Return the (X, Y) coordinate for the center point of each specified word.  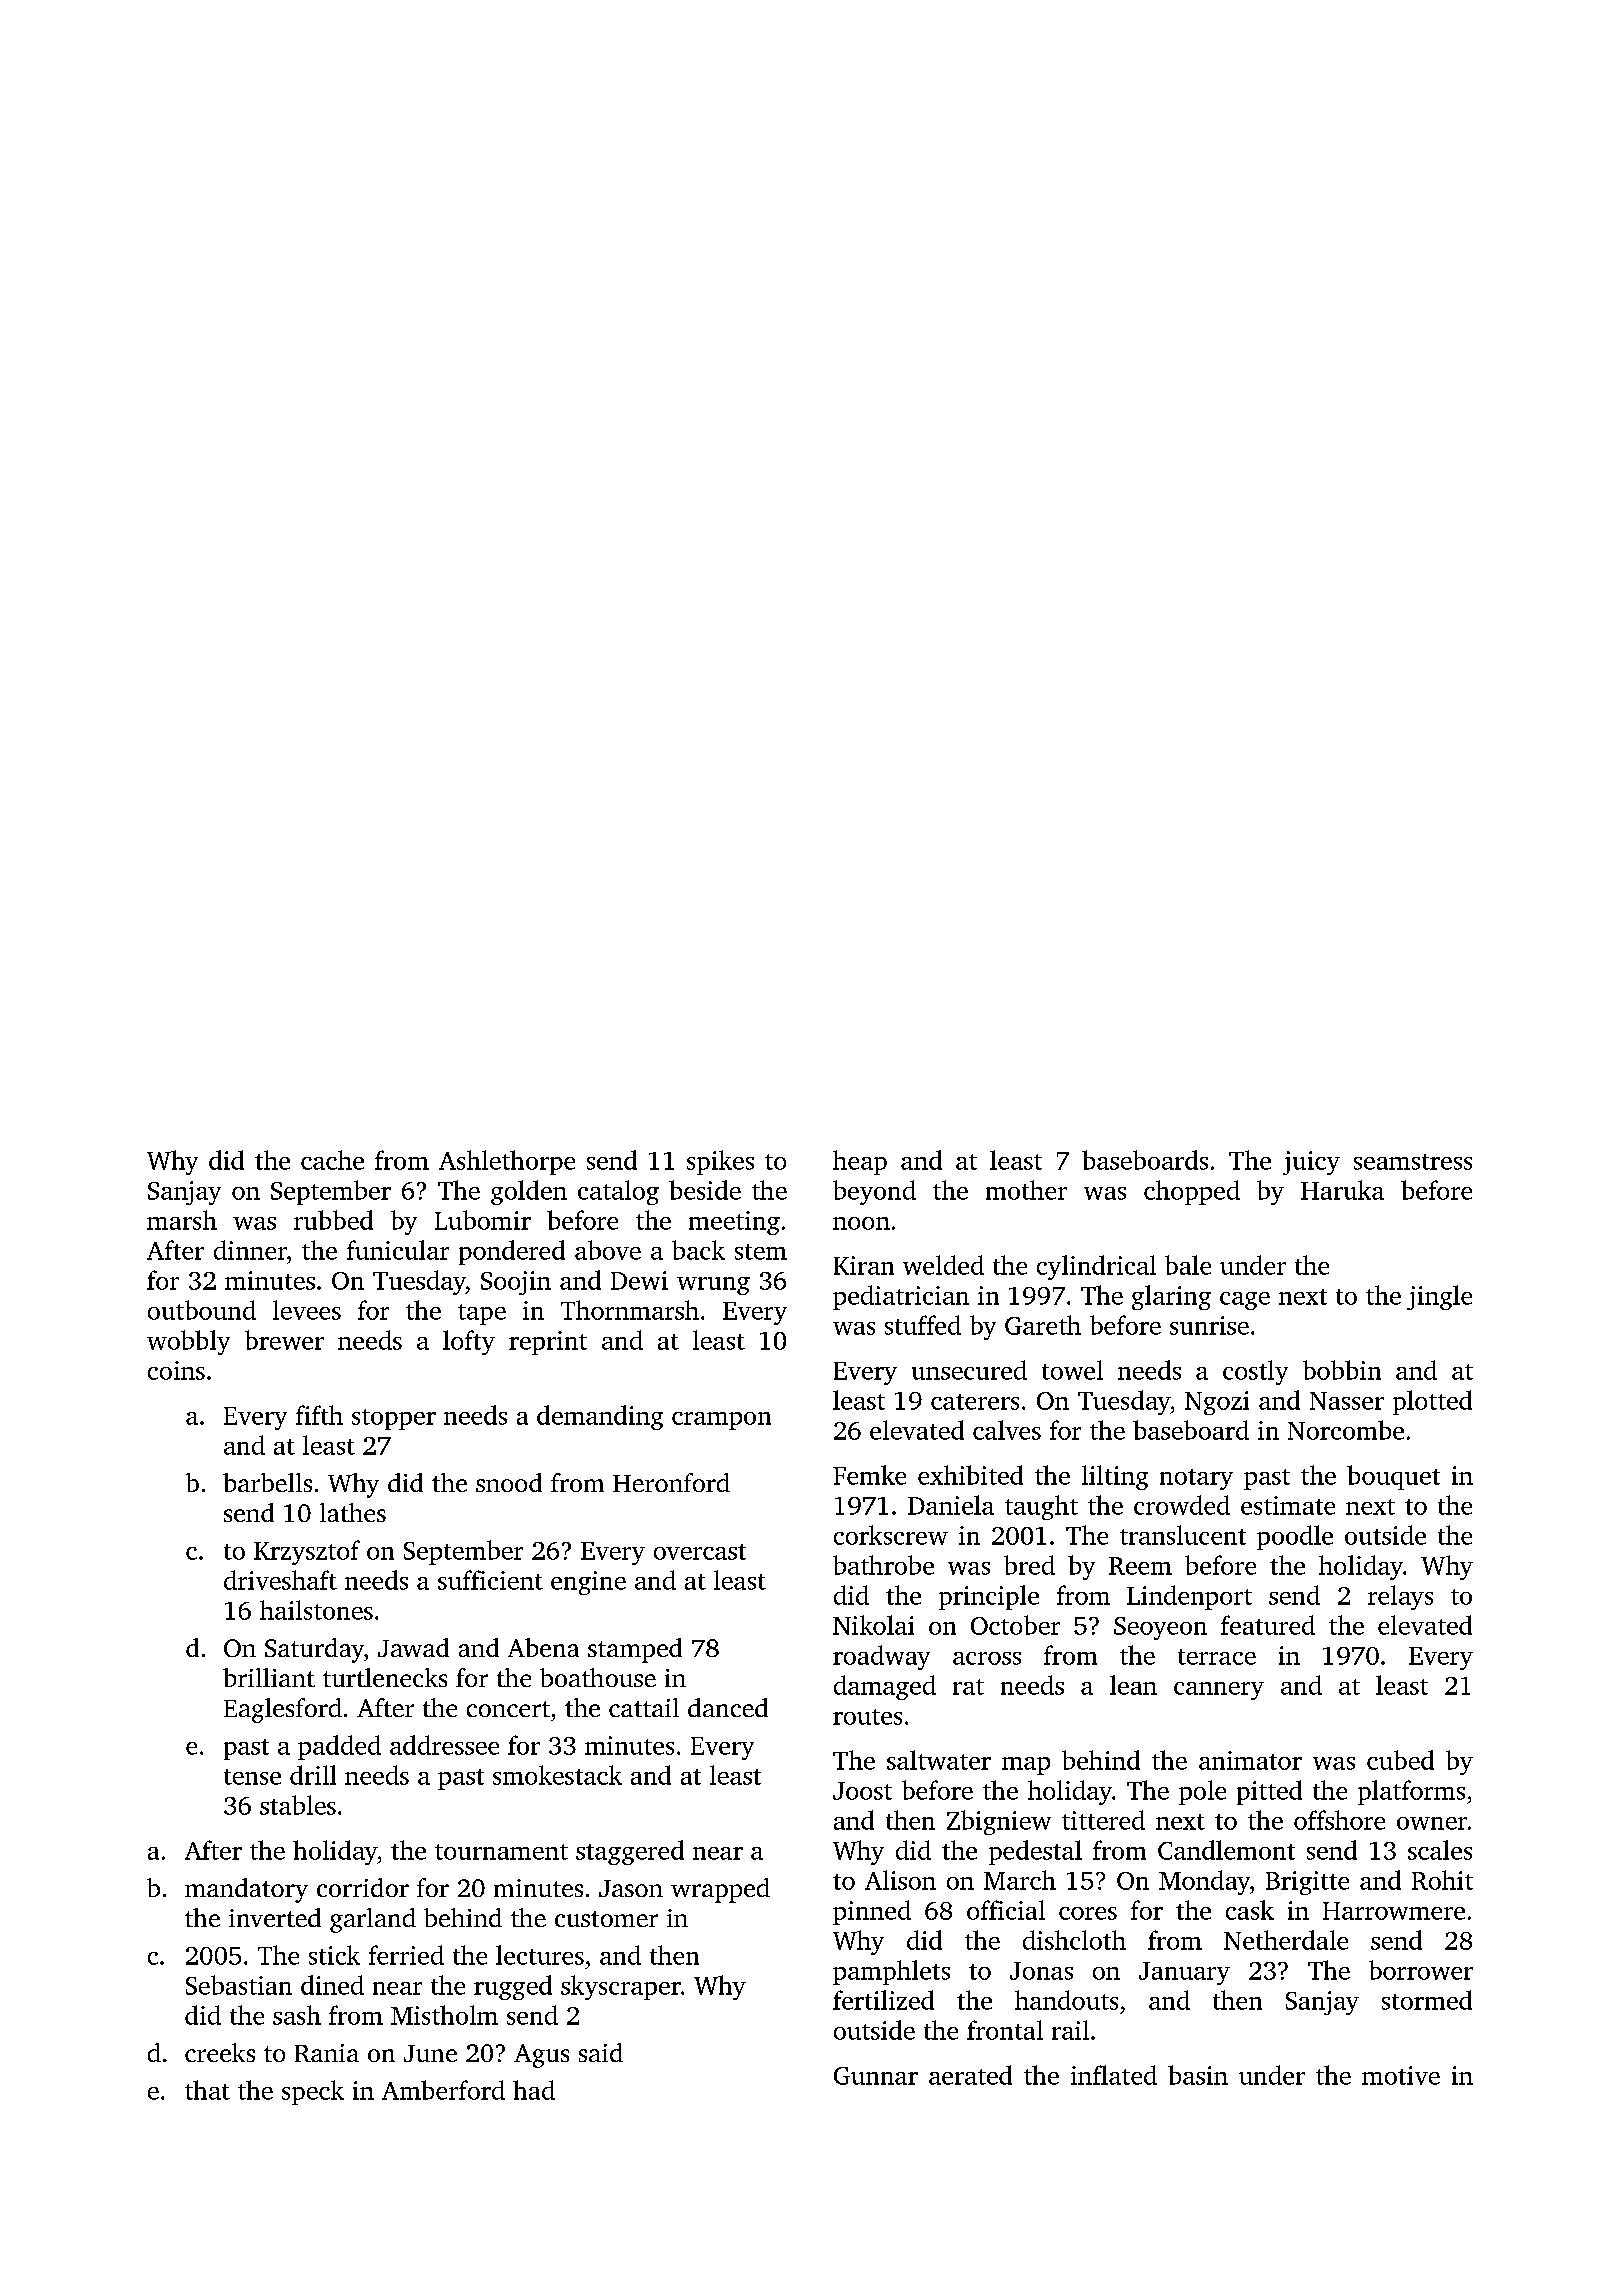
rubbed (333, 1220)
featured (1268, 1625)
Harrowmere (1394, 1911)
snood (509, 1482)
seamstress (1413, 1162)
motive (1401, 2075)
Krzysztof (307, 1552)
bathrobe (883, 1565)
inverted (275, 1917)
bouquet (1393, 1477)
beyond (874, 1192)
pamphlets (891, 1972)
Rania (327, 2053)
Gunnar (876, 2076)
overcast (700, 1552)
